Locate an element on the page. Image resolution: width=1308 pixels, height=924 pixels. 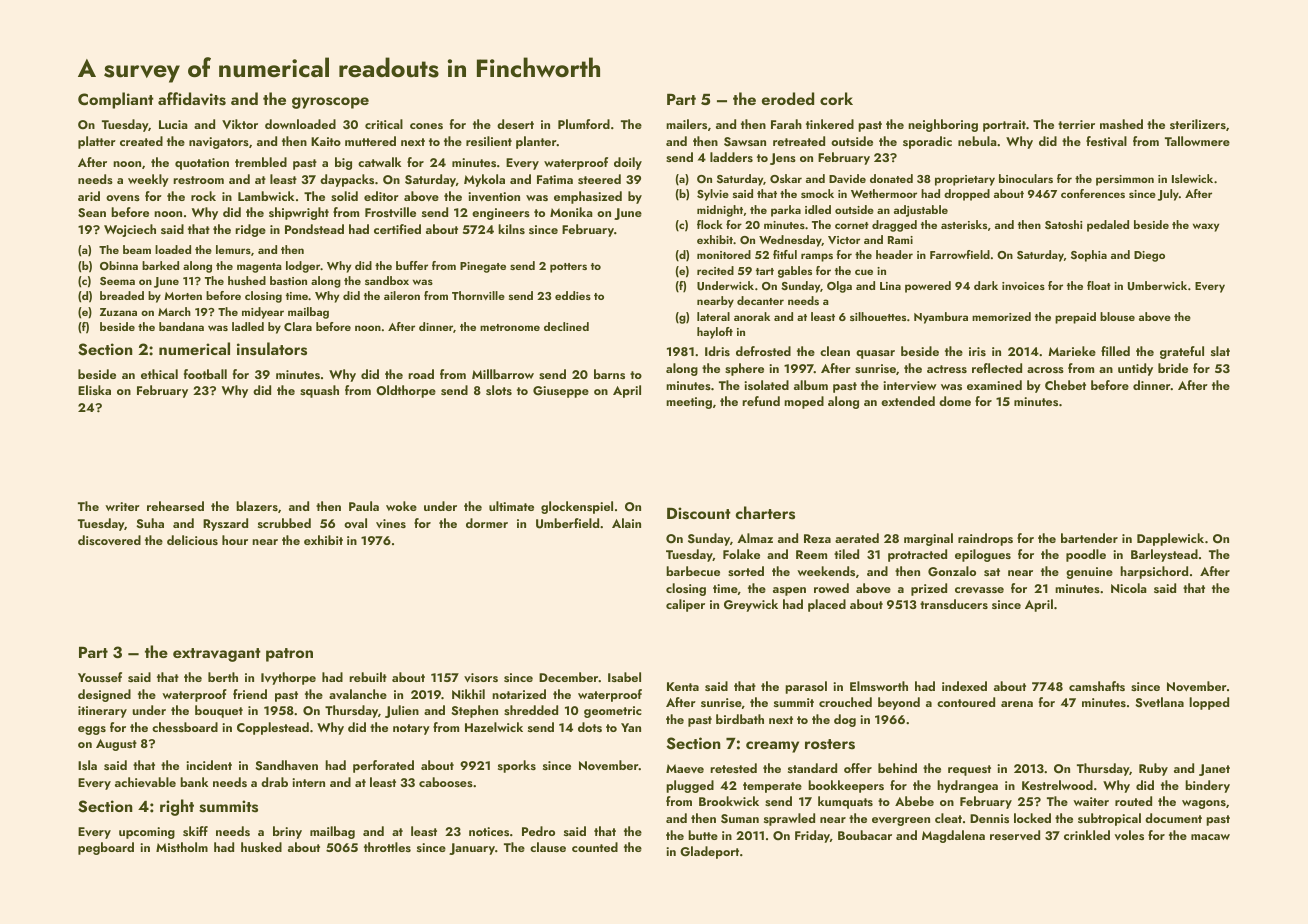
clause is located at coordinates (548, 847).
